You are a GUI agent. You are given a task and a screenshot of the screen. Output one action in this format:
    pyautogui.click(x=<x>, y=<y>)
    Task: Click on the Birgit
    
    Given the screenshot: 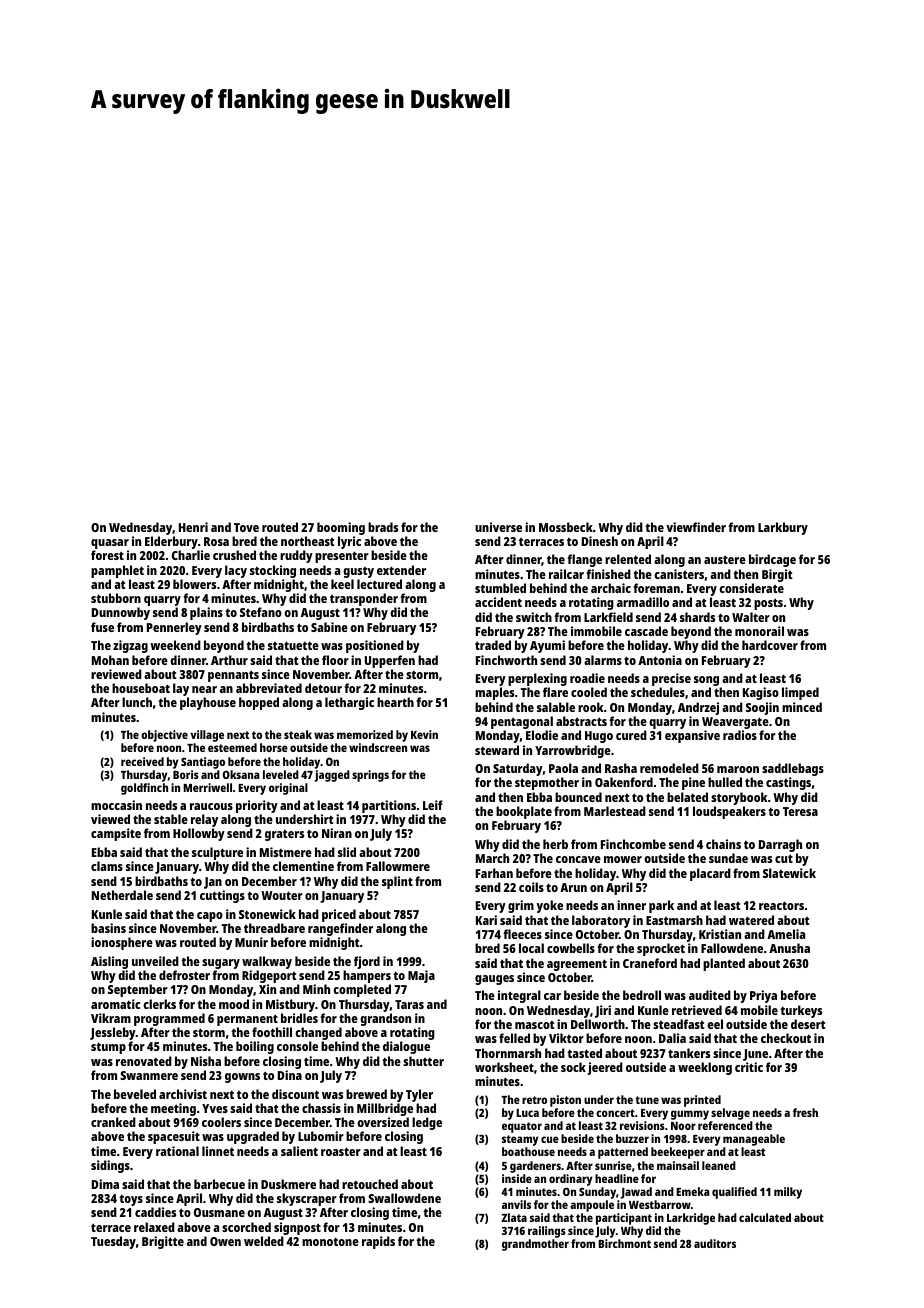 What is the action you would take?
    pyautogui.click(x=777, y=575)
